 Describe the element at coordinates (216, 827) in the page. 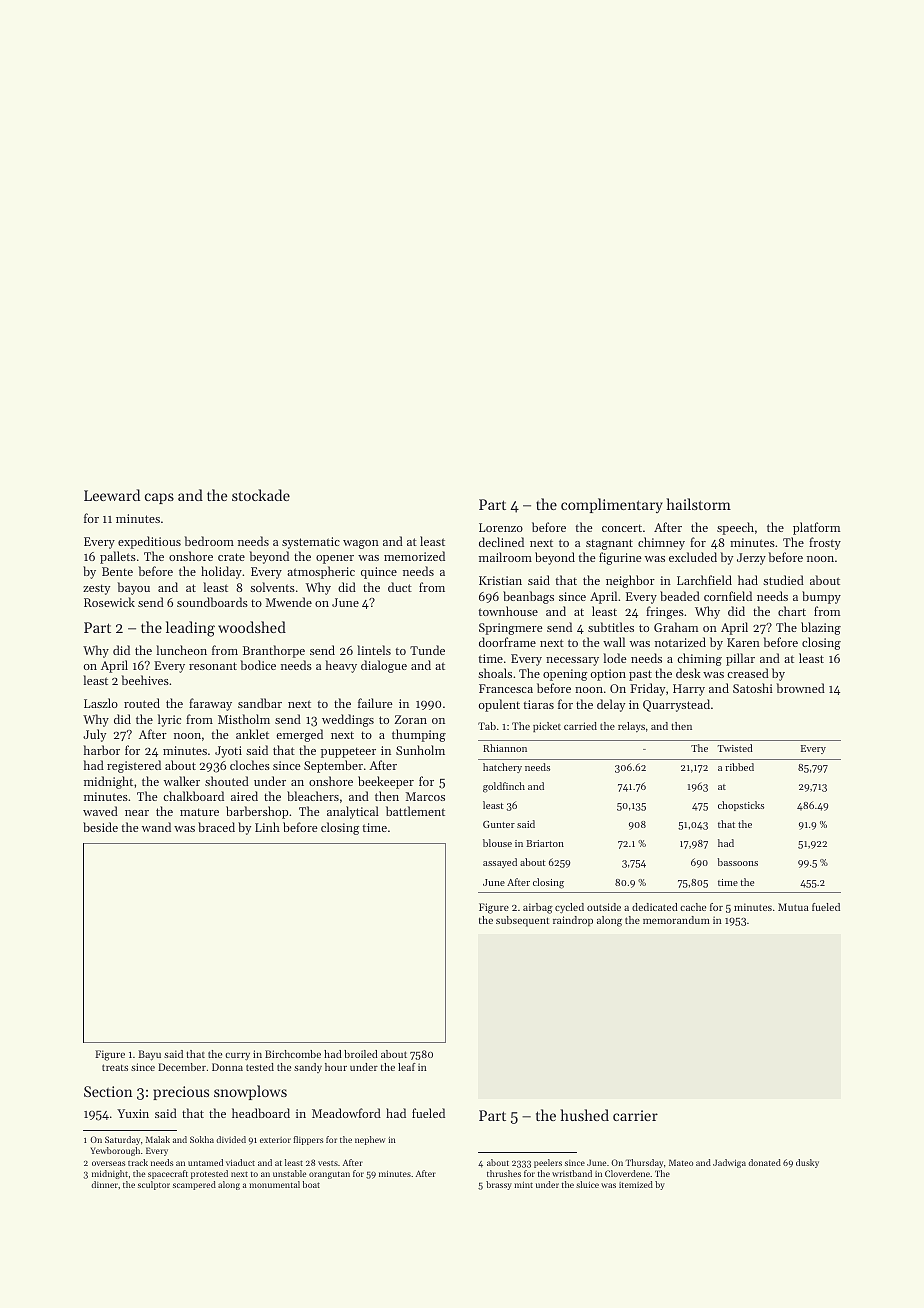

I see `braced` at that location.
